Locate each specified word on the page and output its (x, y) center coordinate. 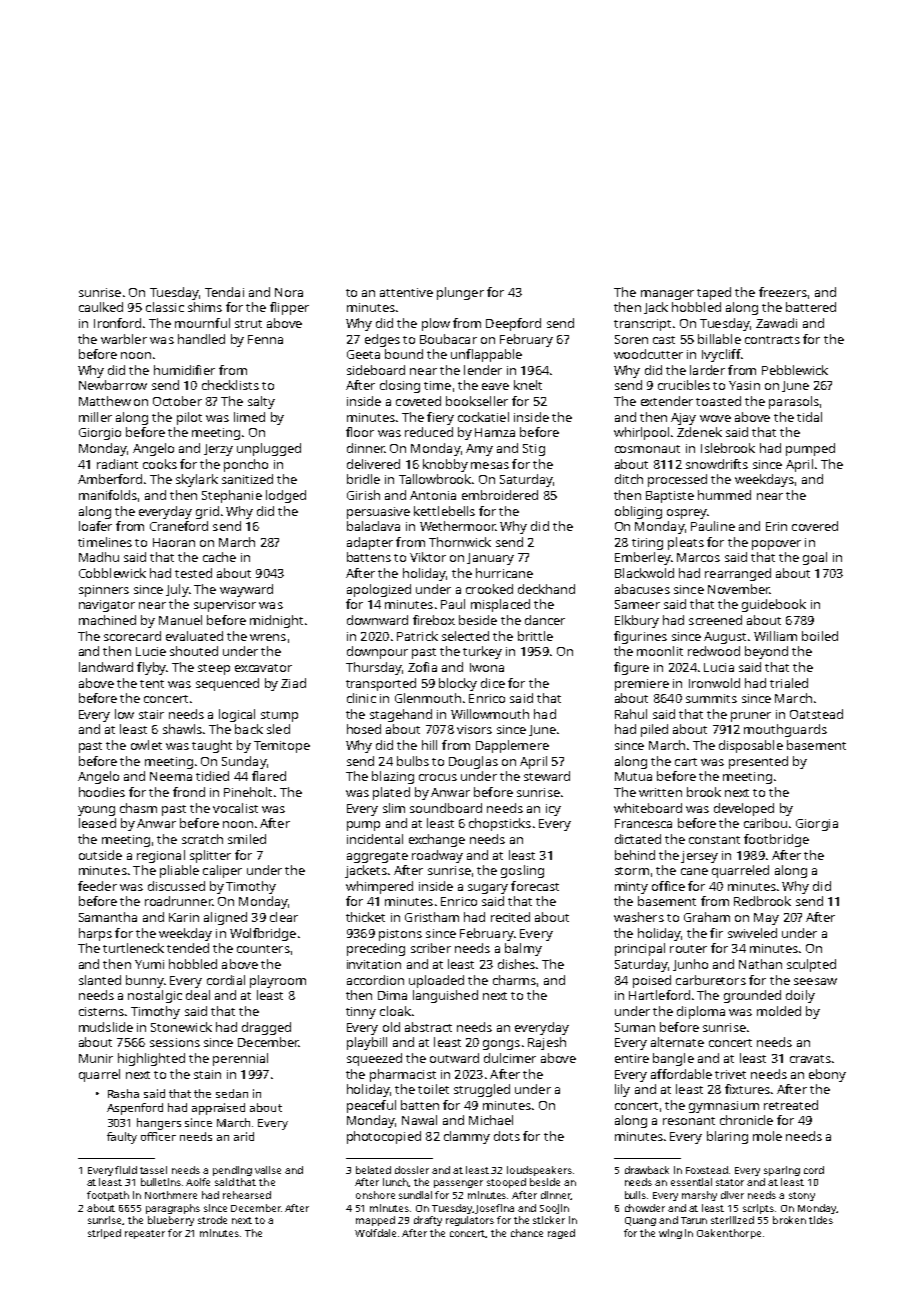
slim (394, 808)
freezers (783, 292)
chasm (138, 808)
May (766, 919)
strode (212, 1220)
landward (106, 667)
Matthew (105, 401)
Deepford (513, 324)
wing (670, 1234)
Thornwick (460, 542)
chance (527, 1233)
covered (815, 526)
